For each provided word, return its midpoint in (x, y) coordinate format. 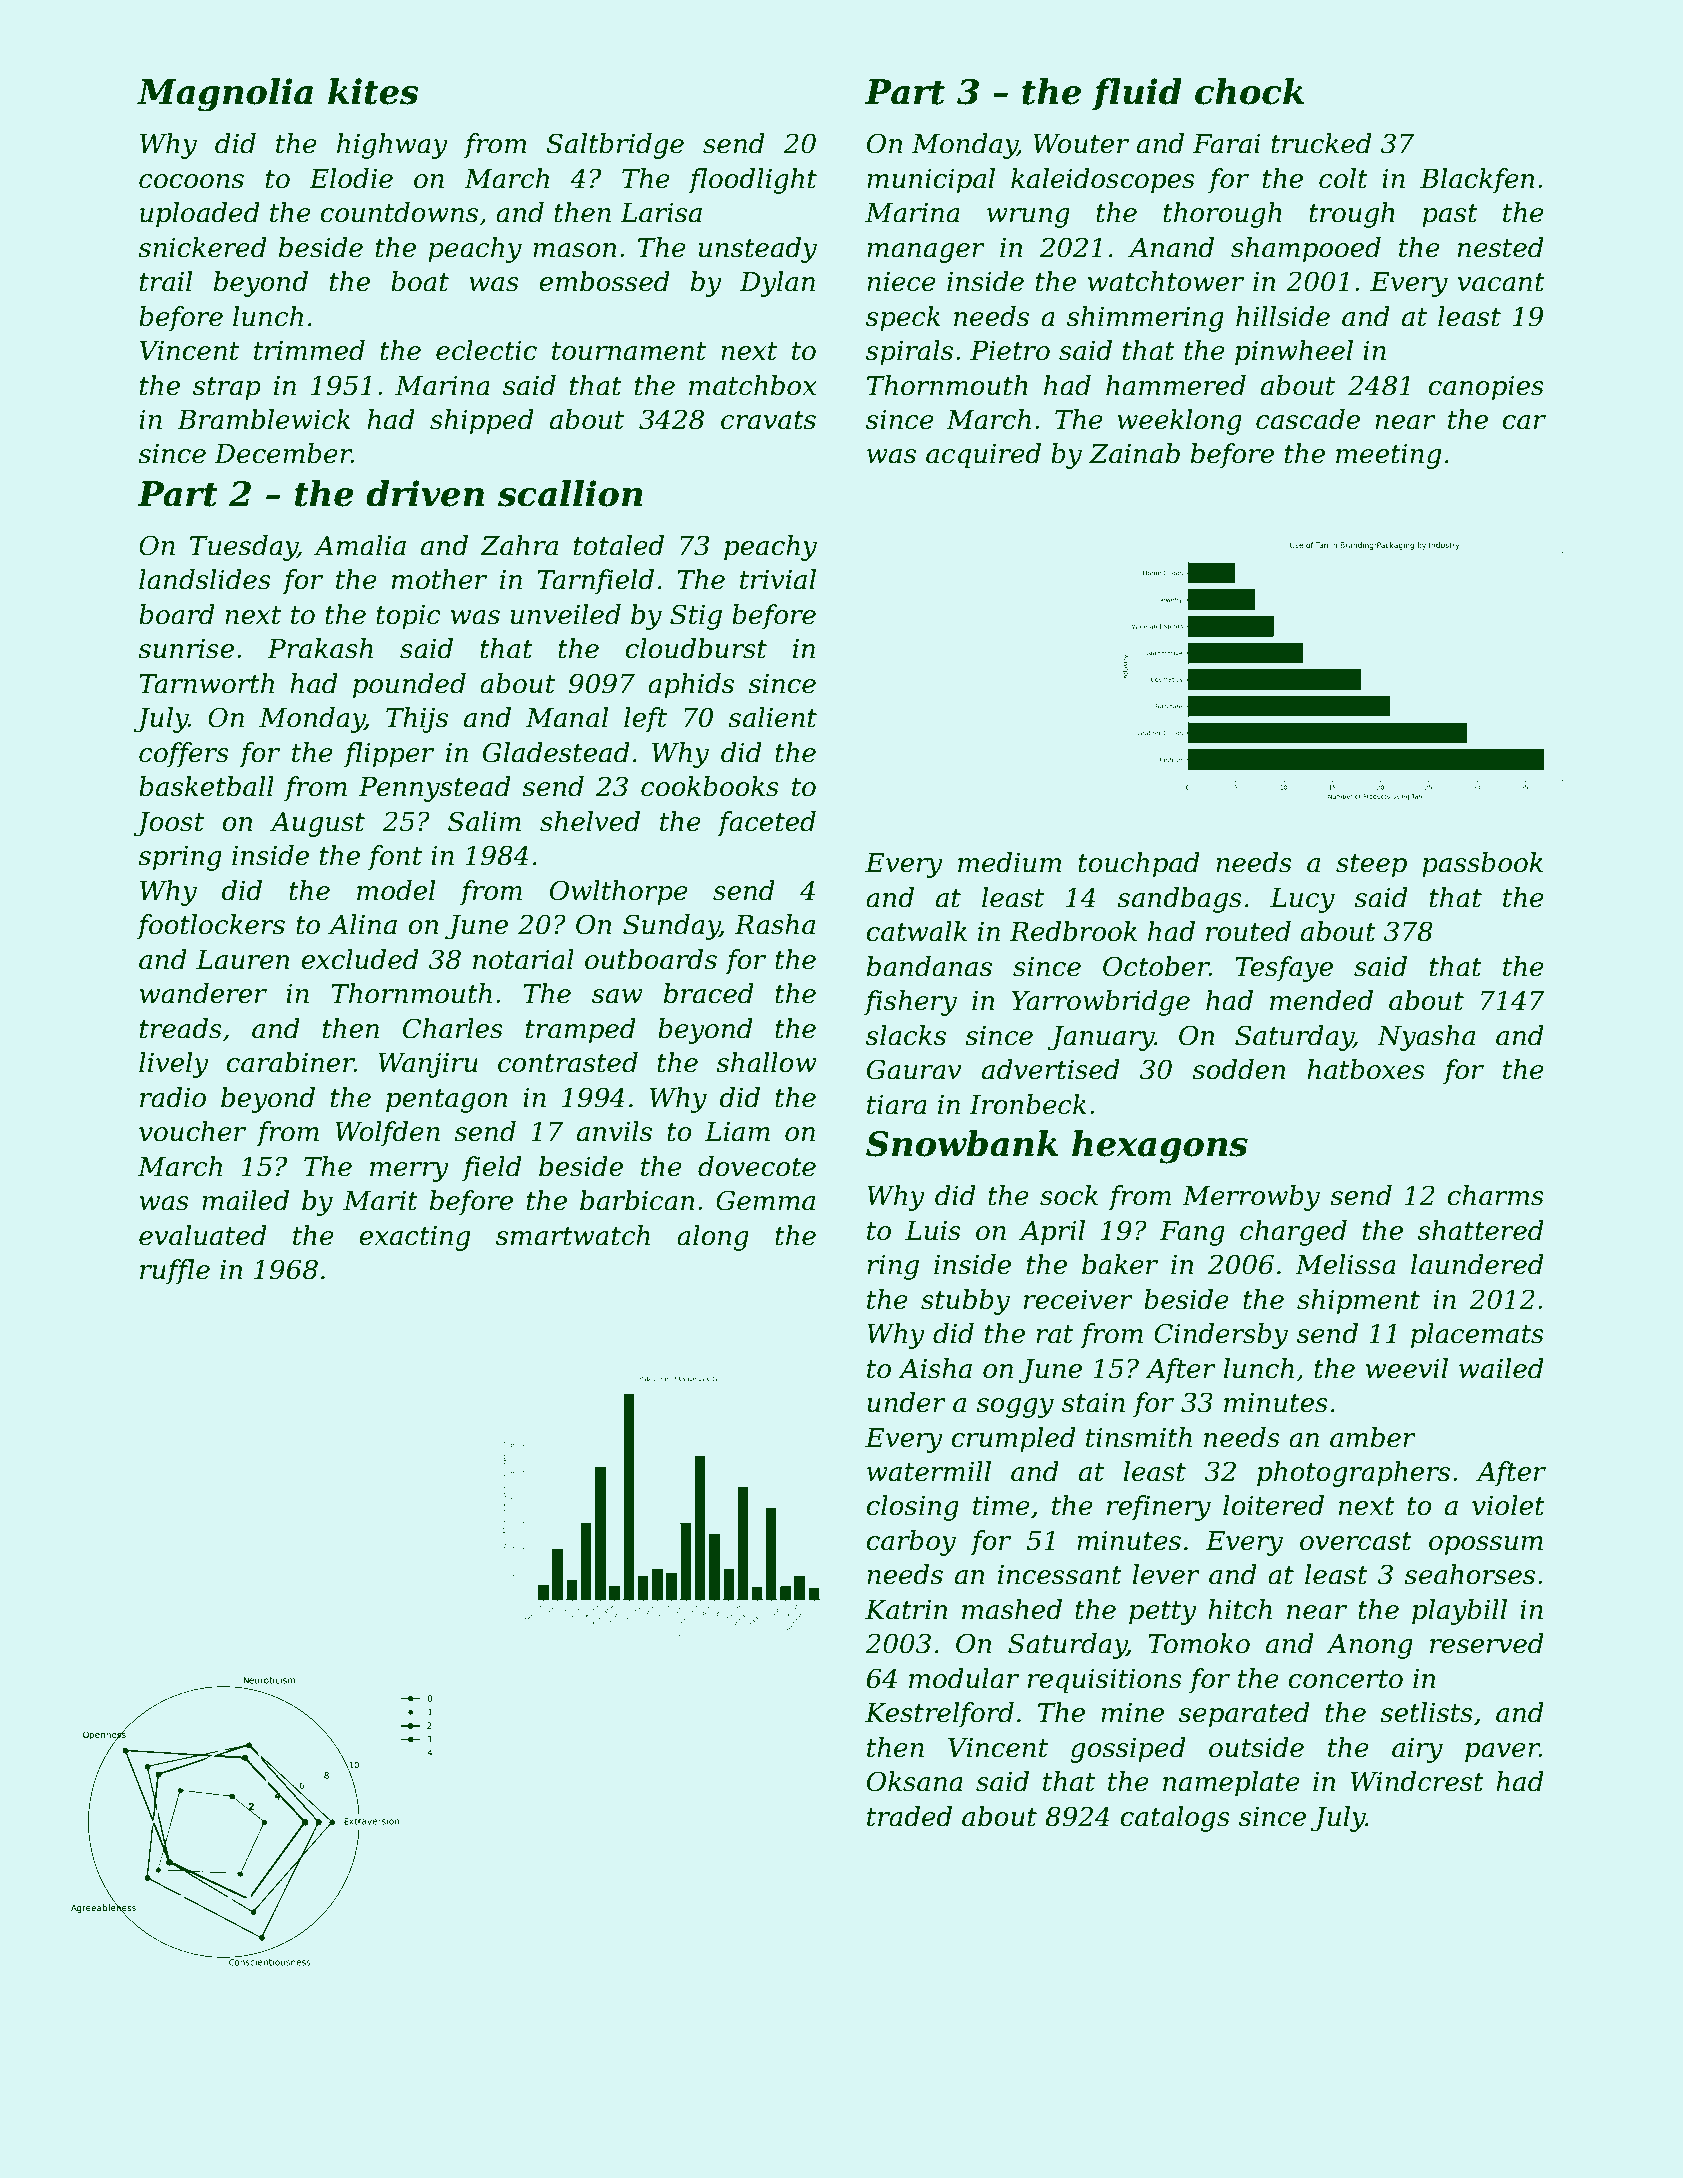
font (395, 858)
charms (1495, 1195)
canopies (1486, 388)
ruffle (175, 1272)
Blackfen (1477, 181)
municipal (931, 181)
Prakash (320, 648)
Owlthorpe (619, 893)
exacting (414, 1238)
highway (392, 146)
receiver (1078, 1300)
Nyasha (1426, 1038)
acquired (983, 456)
